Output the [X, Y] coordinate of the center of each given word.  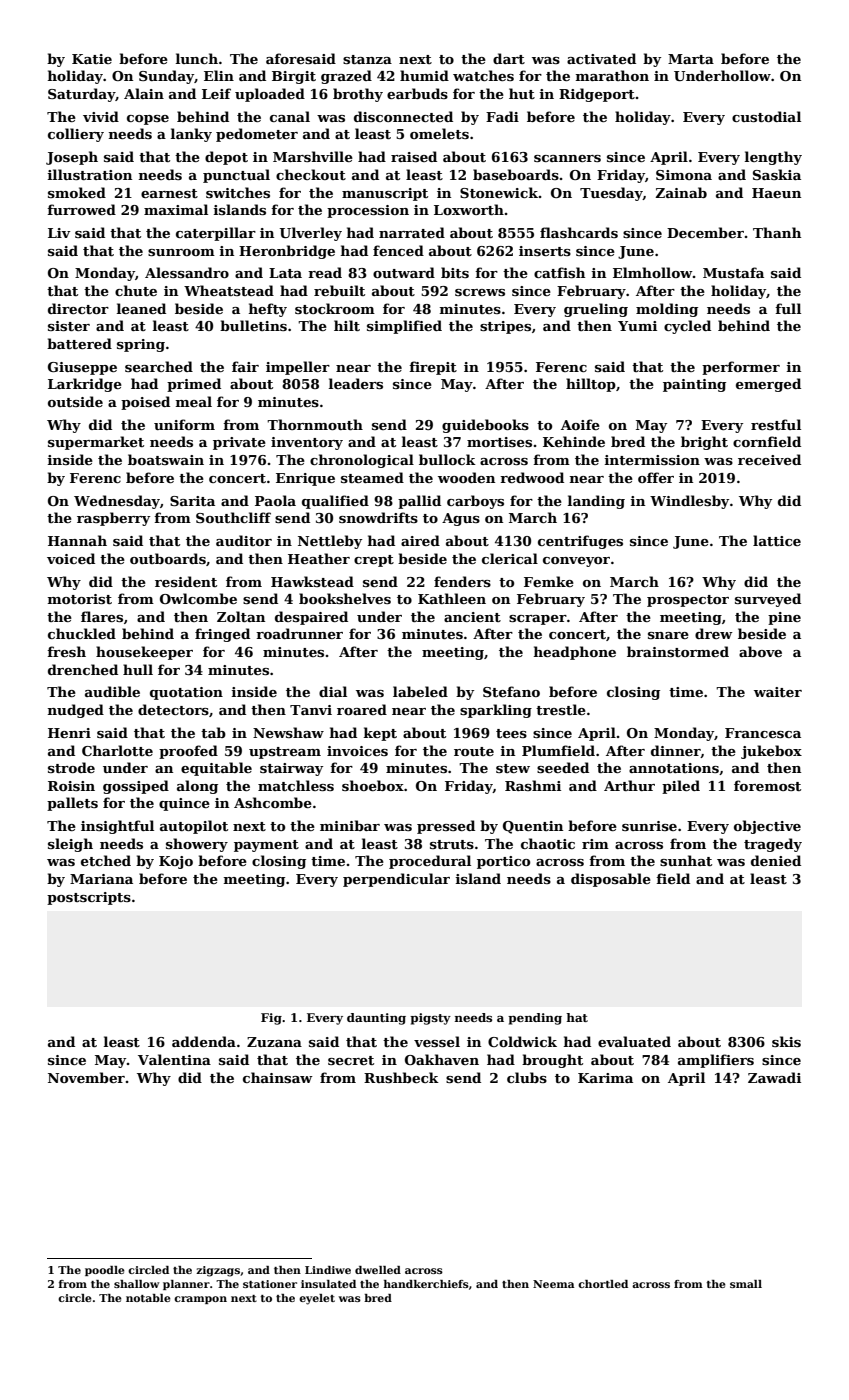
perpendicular [396, 880]
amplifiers [716, 1061]
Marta [691, 59]
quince [184, 804]
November [86, 1077]
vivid [101, 116]
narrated [412, 232]
